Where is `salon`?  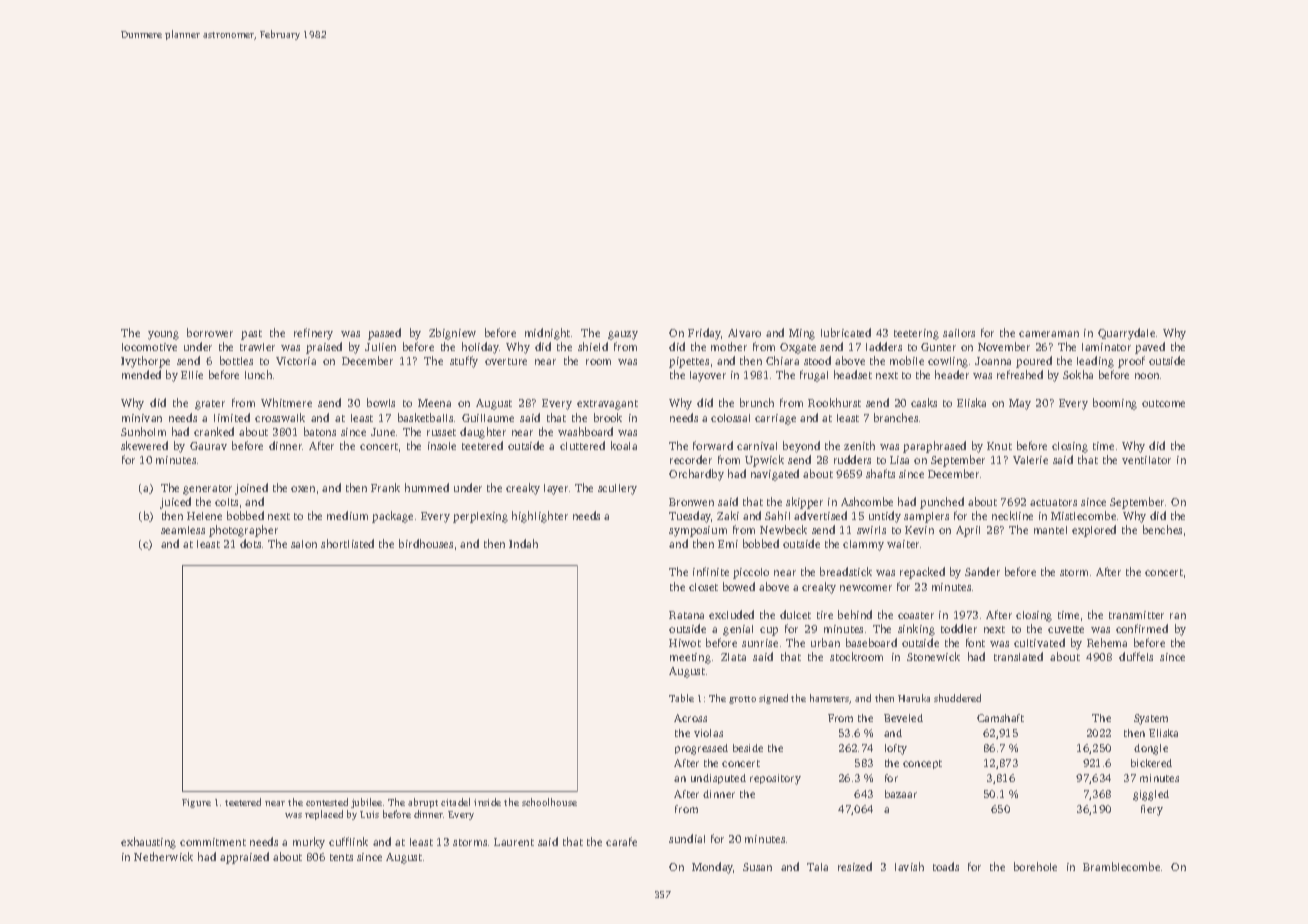
salon is located at coordinates (304, 544).
